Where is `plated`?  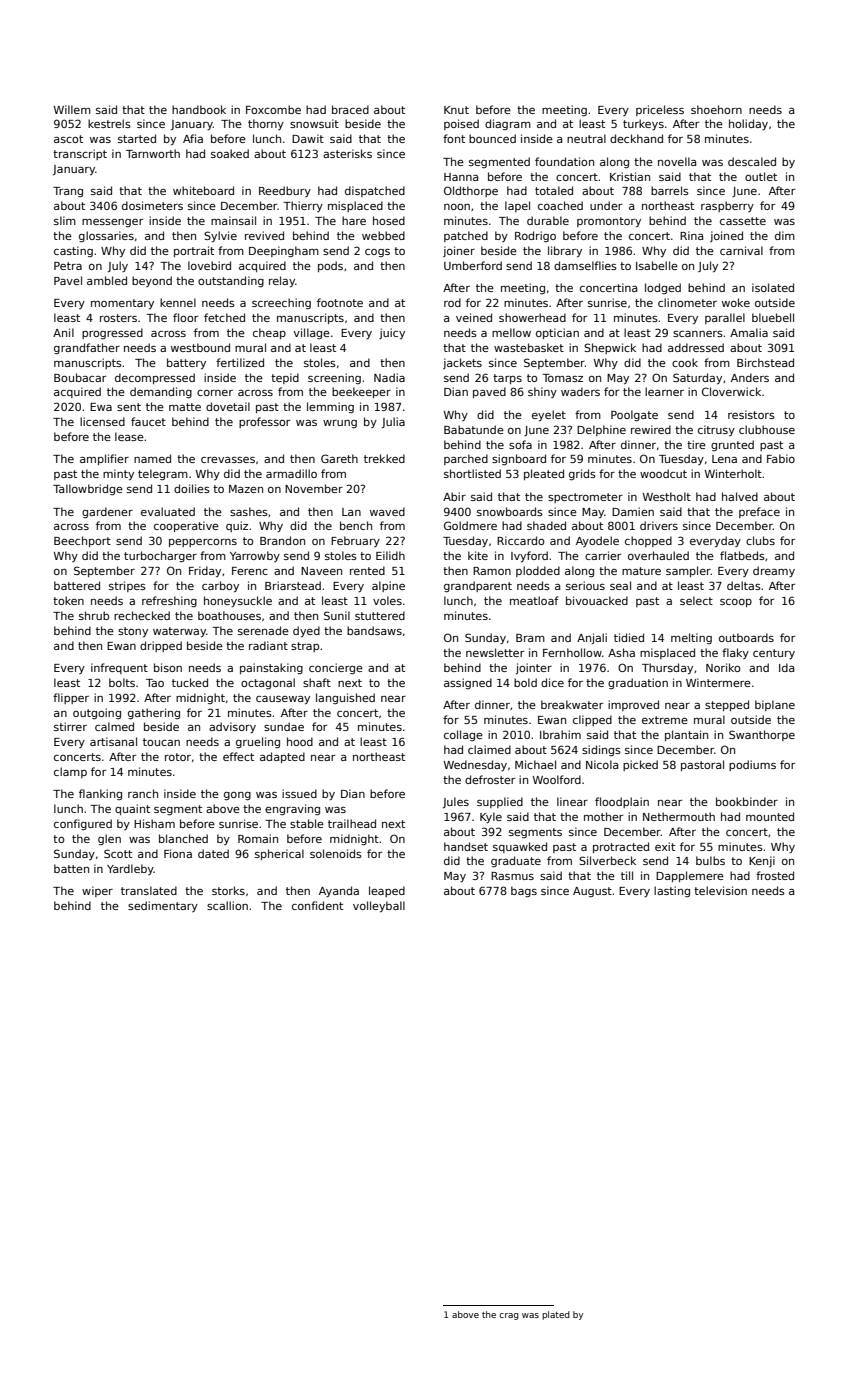 plated is located at coordinates (556, 1315).
